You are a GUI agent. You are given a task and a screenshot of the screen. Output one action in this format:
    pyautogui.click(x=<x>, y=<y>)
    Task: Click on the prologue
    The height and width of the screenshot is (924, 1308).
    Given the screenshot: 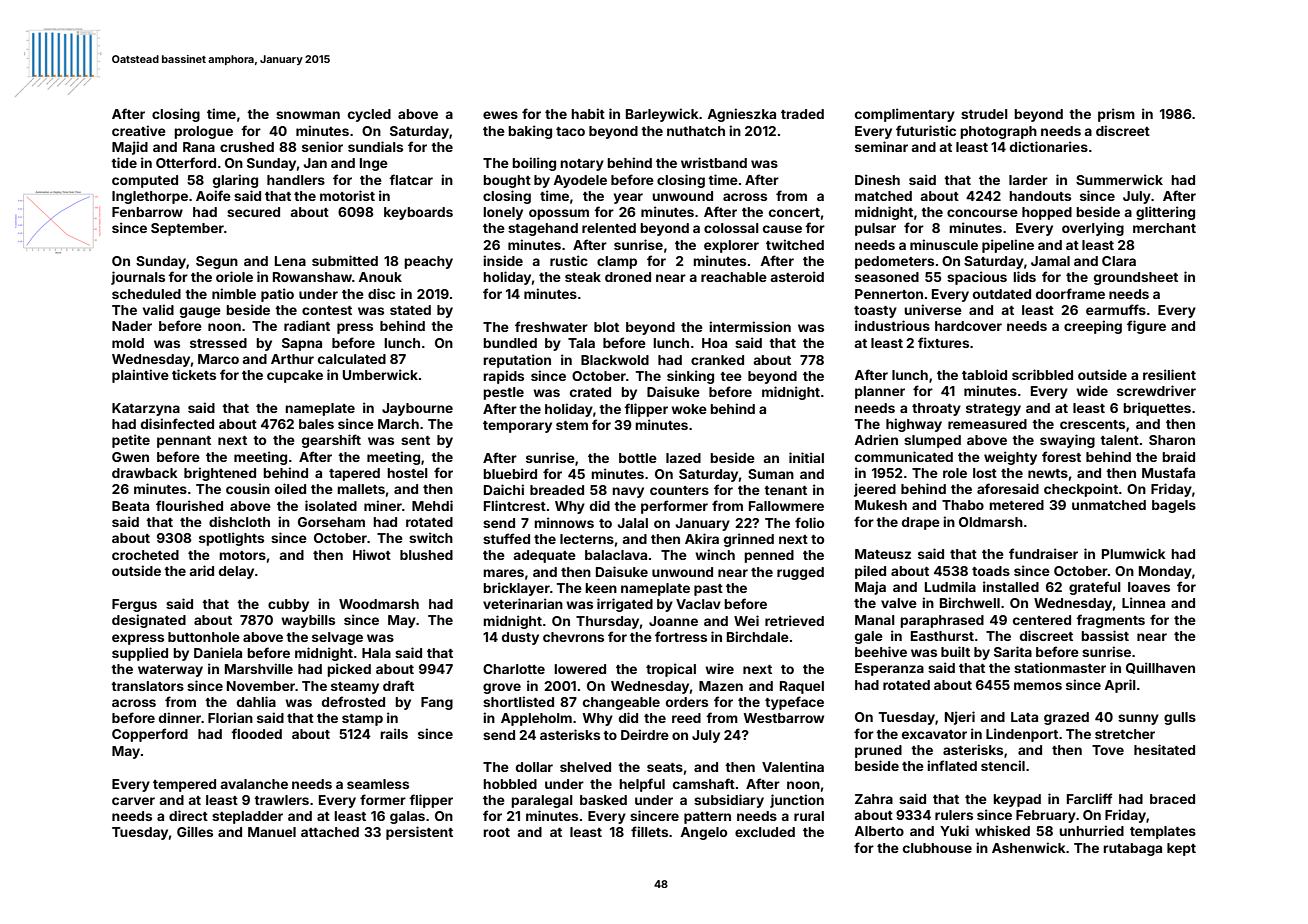 What is the action you would take?
    pyautogui.click(x=203, y=132)
